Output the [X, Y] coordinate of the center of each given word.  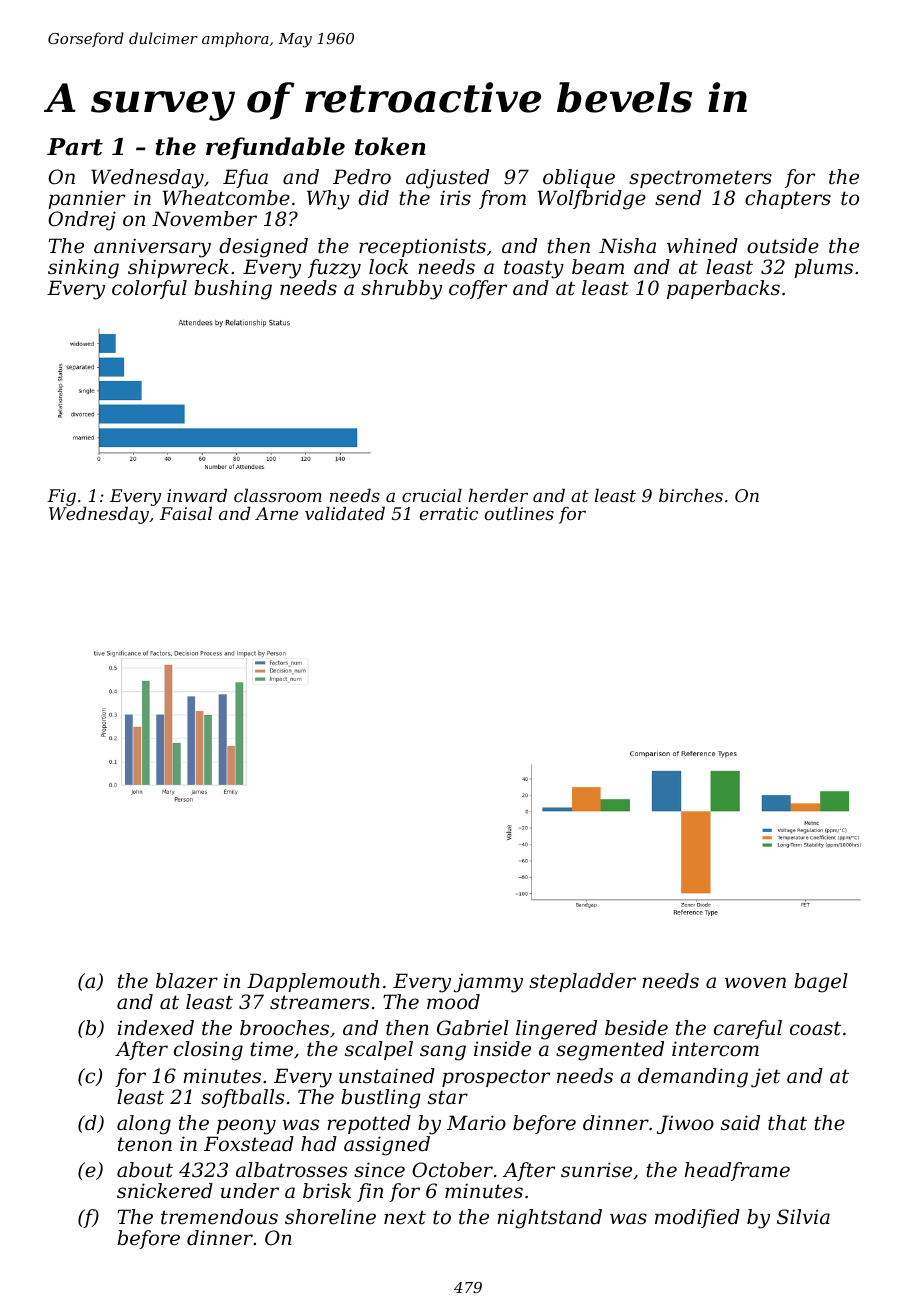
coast [815, 1028]
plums [823, 268]
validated [345, 513]
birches [691, 495]
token [390, 146]
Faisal [186, 513]
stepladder [582, 982]
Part [75, 147]
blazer [187, 981]
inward [197, 495]
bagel [821, 983]
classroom [278, 495]
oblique [579, 178]
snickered [165, 1191]
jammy [488, 983]
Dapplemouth [313, 982]
